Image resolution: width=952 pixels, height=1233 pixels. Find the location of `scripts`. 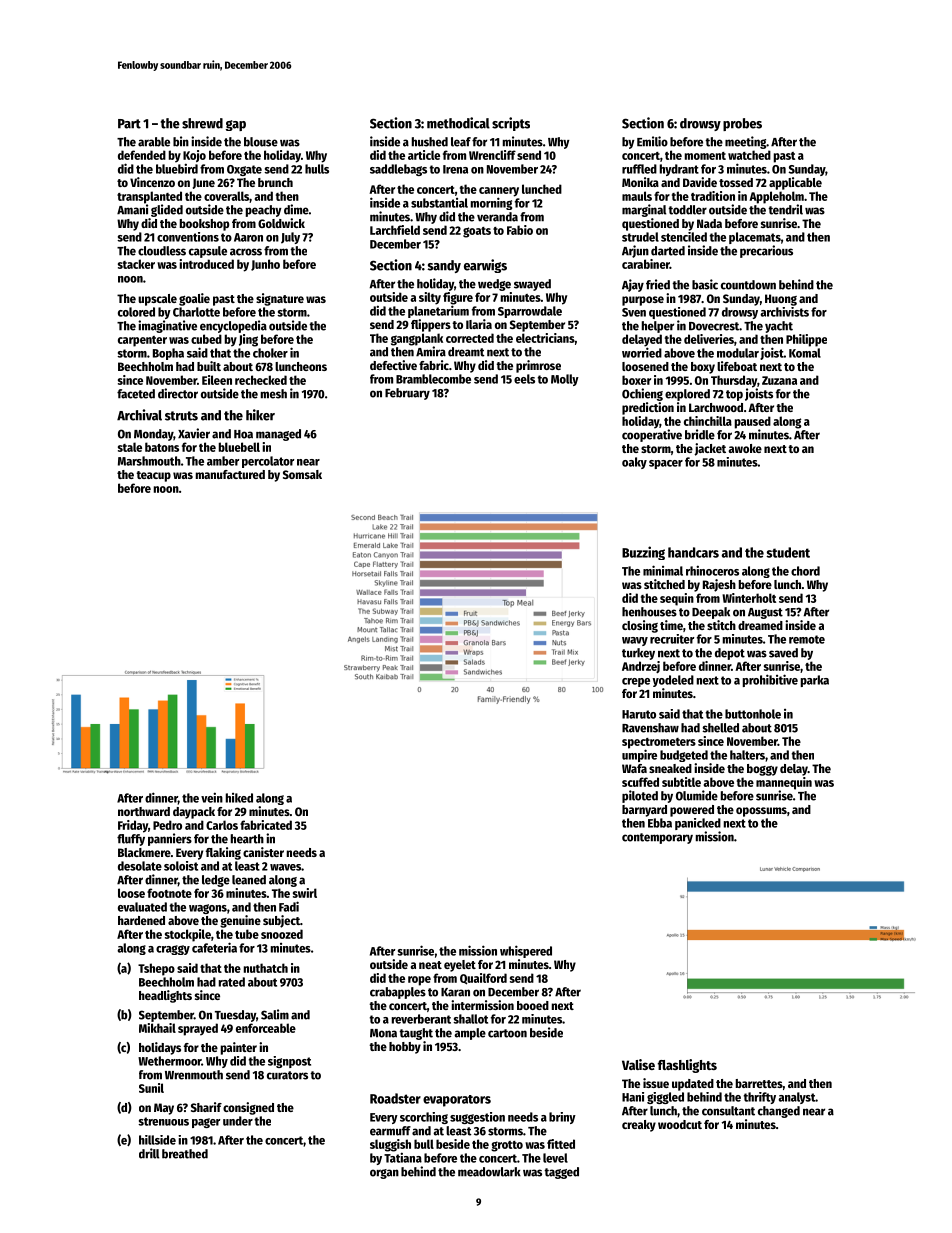

scripts is located at coordinates (511, 124).
